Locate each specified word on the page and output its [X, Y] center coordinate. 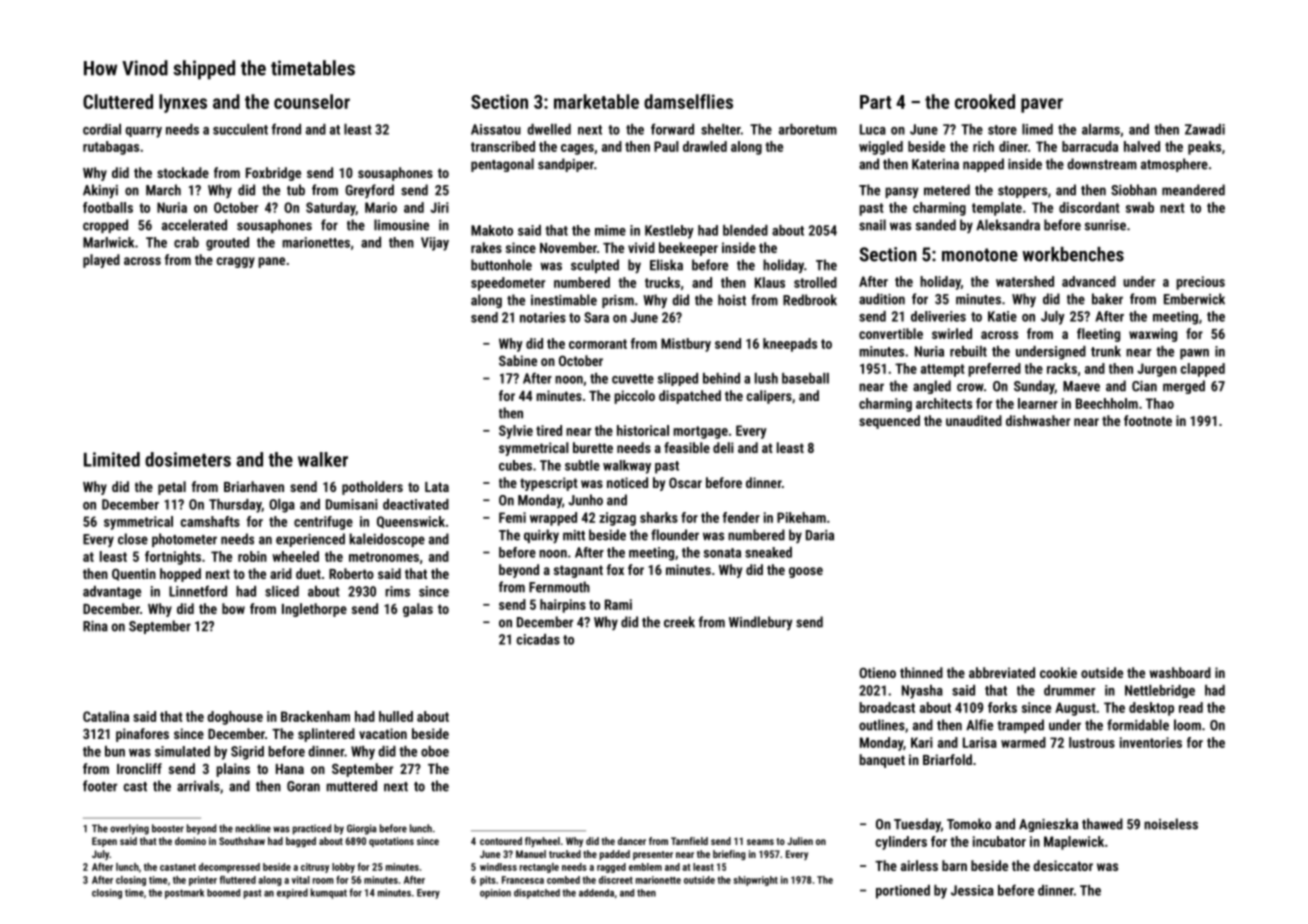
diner [1013, 146]
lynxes [183, 103]
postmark [184, 894]
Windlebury [761, 623]
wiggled [881, 148]
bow [233, 608]
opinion [495, 894]
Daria [820, 535]
